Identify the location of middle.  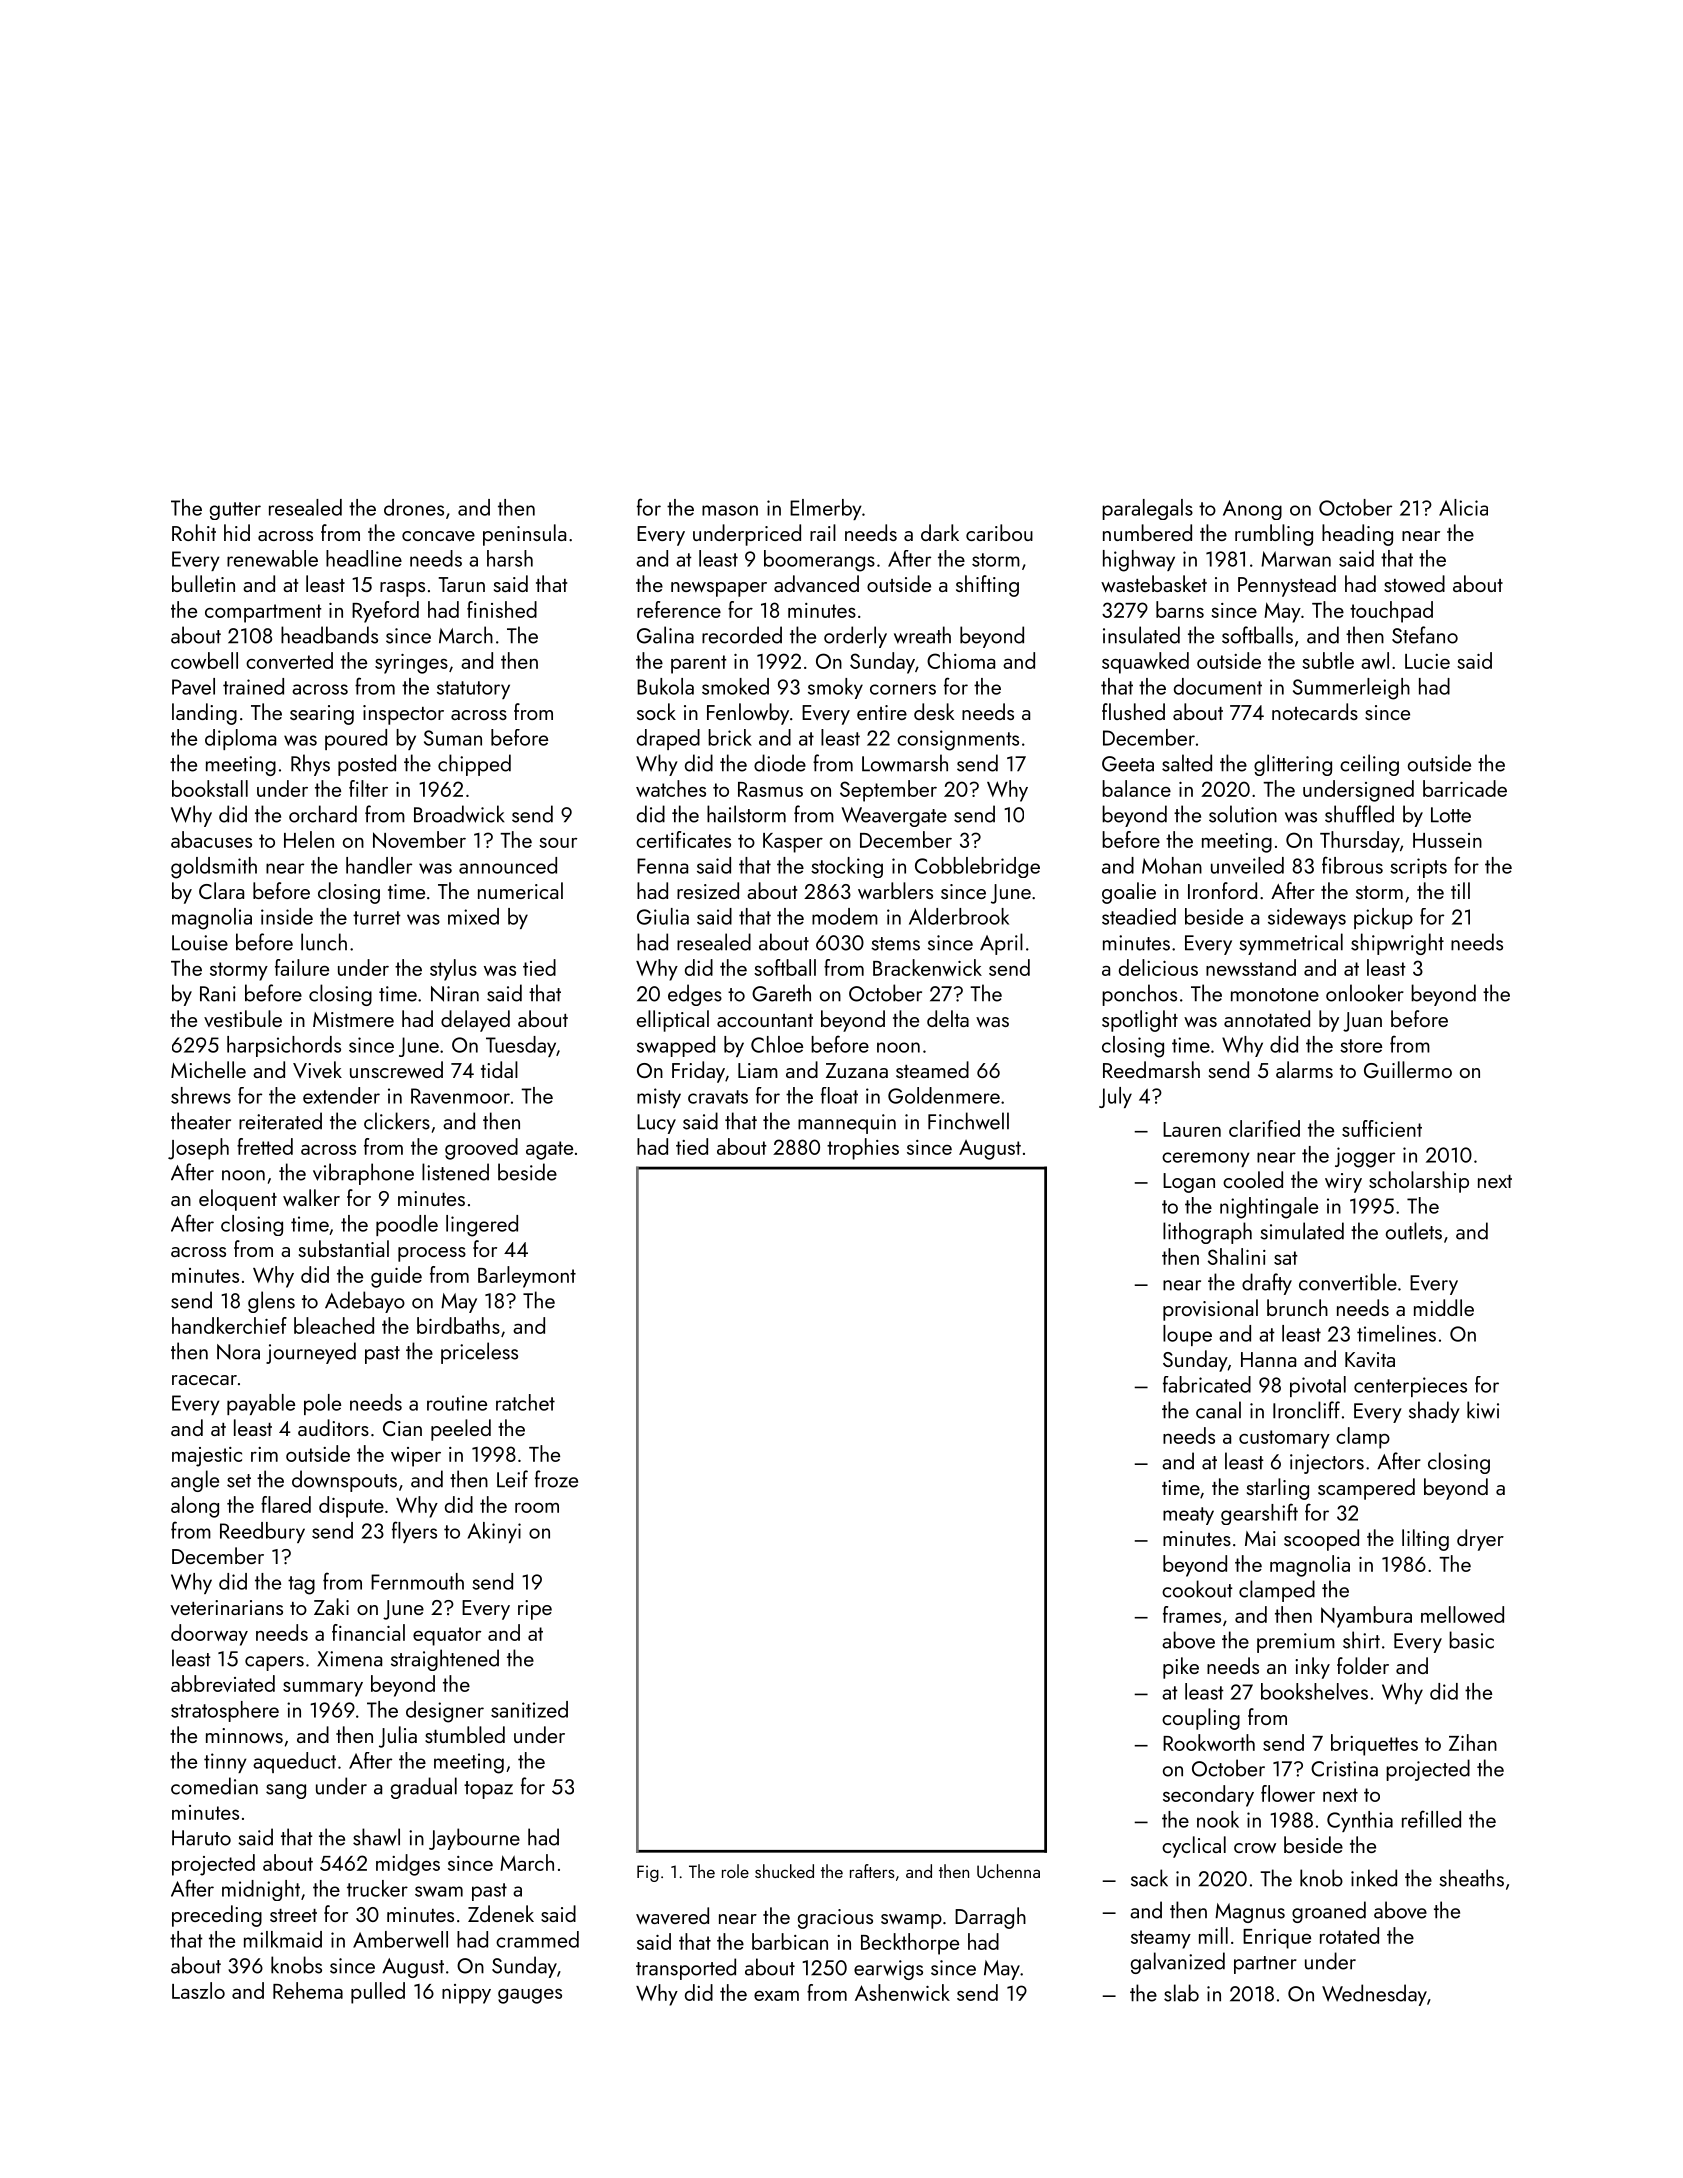
(1444, 1307).
